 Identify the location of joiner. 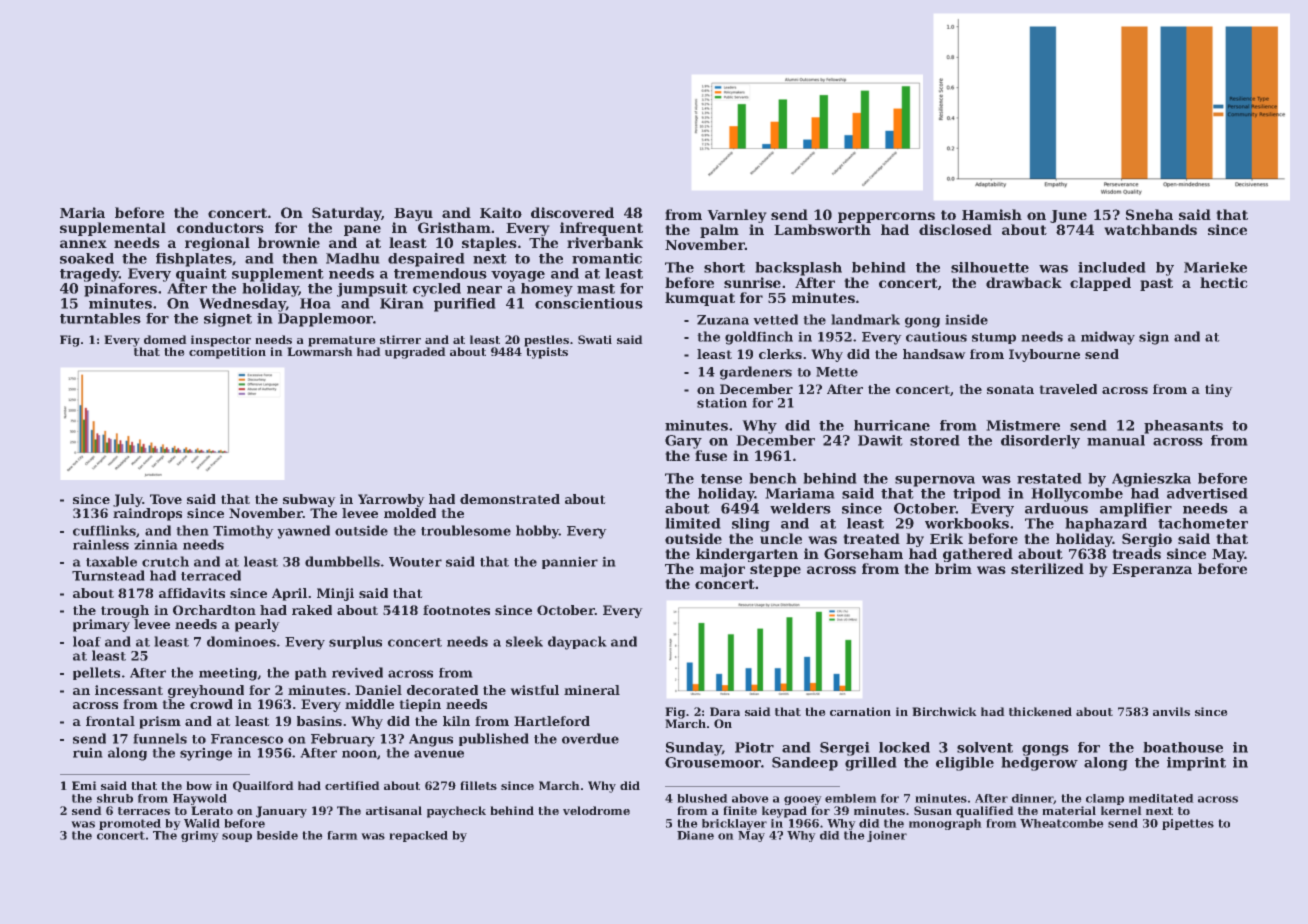
(887, 836).
